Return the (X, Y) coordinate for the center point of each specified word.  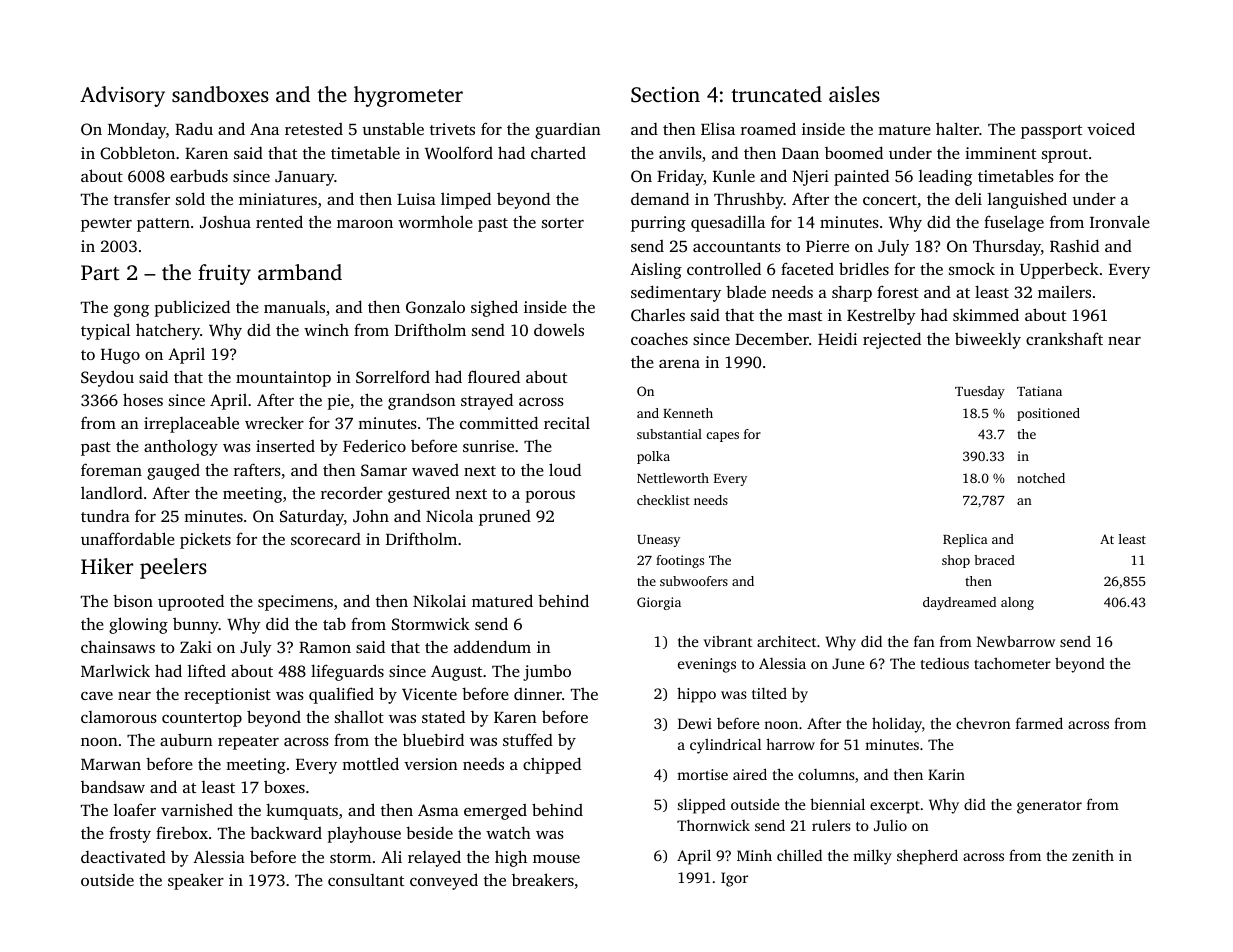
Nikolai (439, 600)
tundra (105, 515)
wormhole (435, 221)
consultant (366, 880)
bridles (864, 268)
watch (508, 832)
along (1017, 603)
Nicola (449, 515)
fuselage (1014, 223)
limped (466, 200)
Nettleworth (673, 478)
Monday (137, 131)
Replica (965, 540)
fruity (224, 274)
